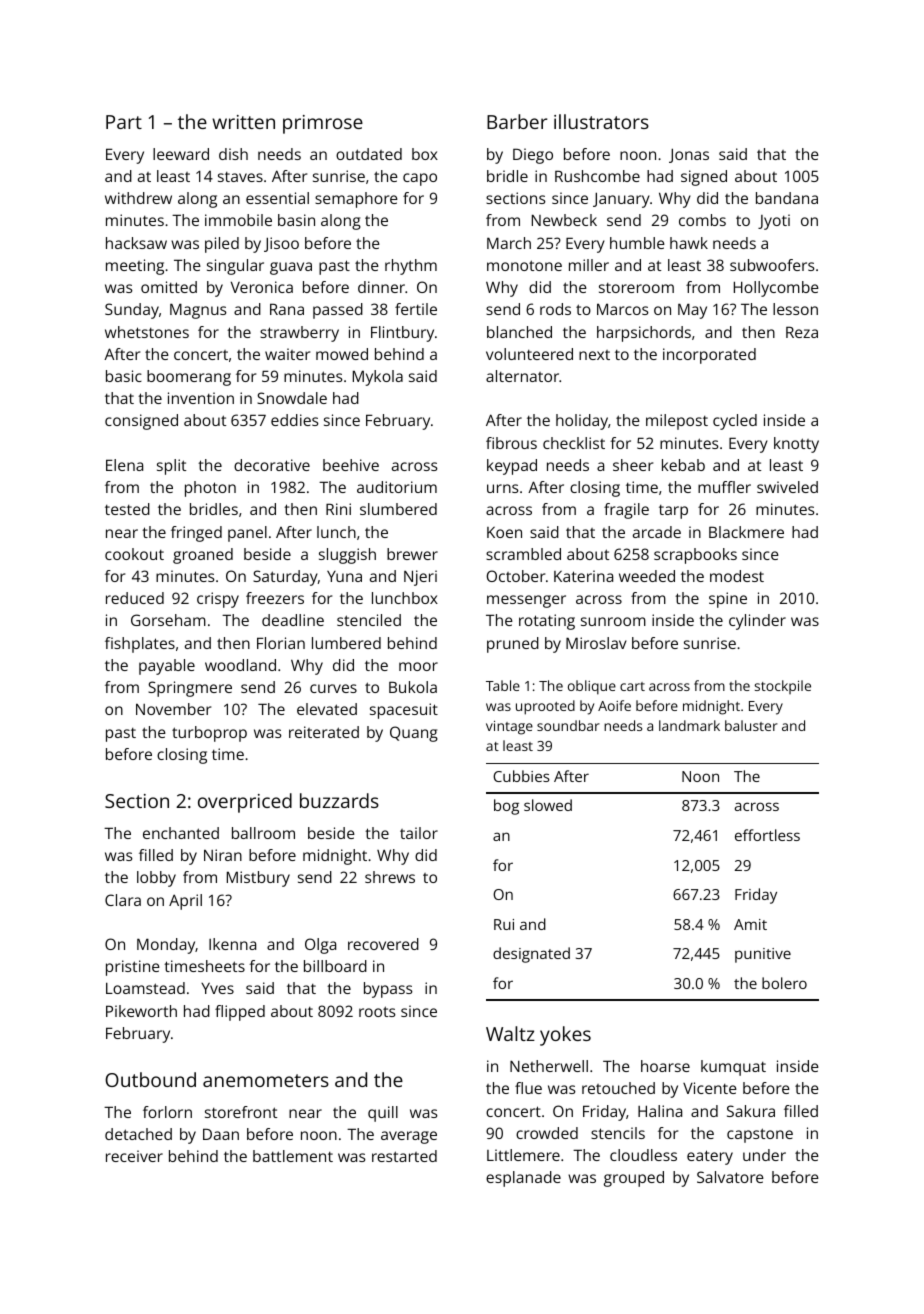 This screenshot has height=1314, width=924. I want to click on photon, so click(210, 489).
